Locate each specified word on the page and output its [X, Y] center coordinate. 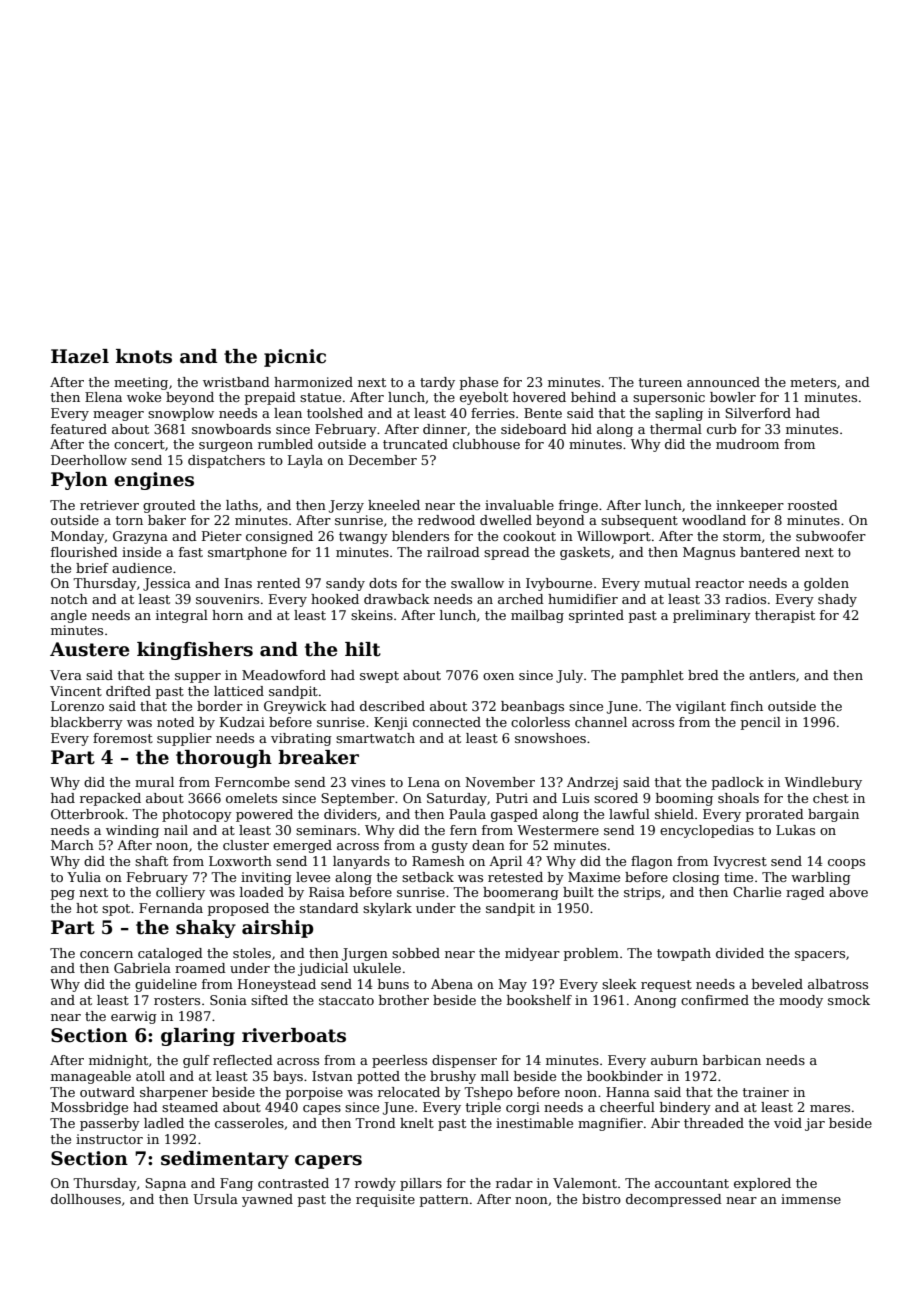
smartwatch [375, 738]
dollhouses [86, 1199]
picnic [295, 358]
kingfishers [195, 651]
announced [723, 382]
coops [846, 864]
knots [144, 356]
